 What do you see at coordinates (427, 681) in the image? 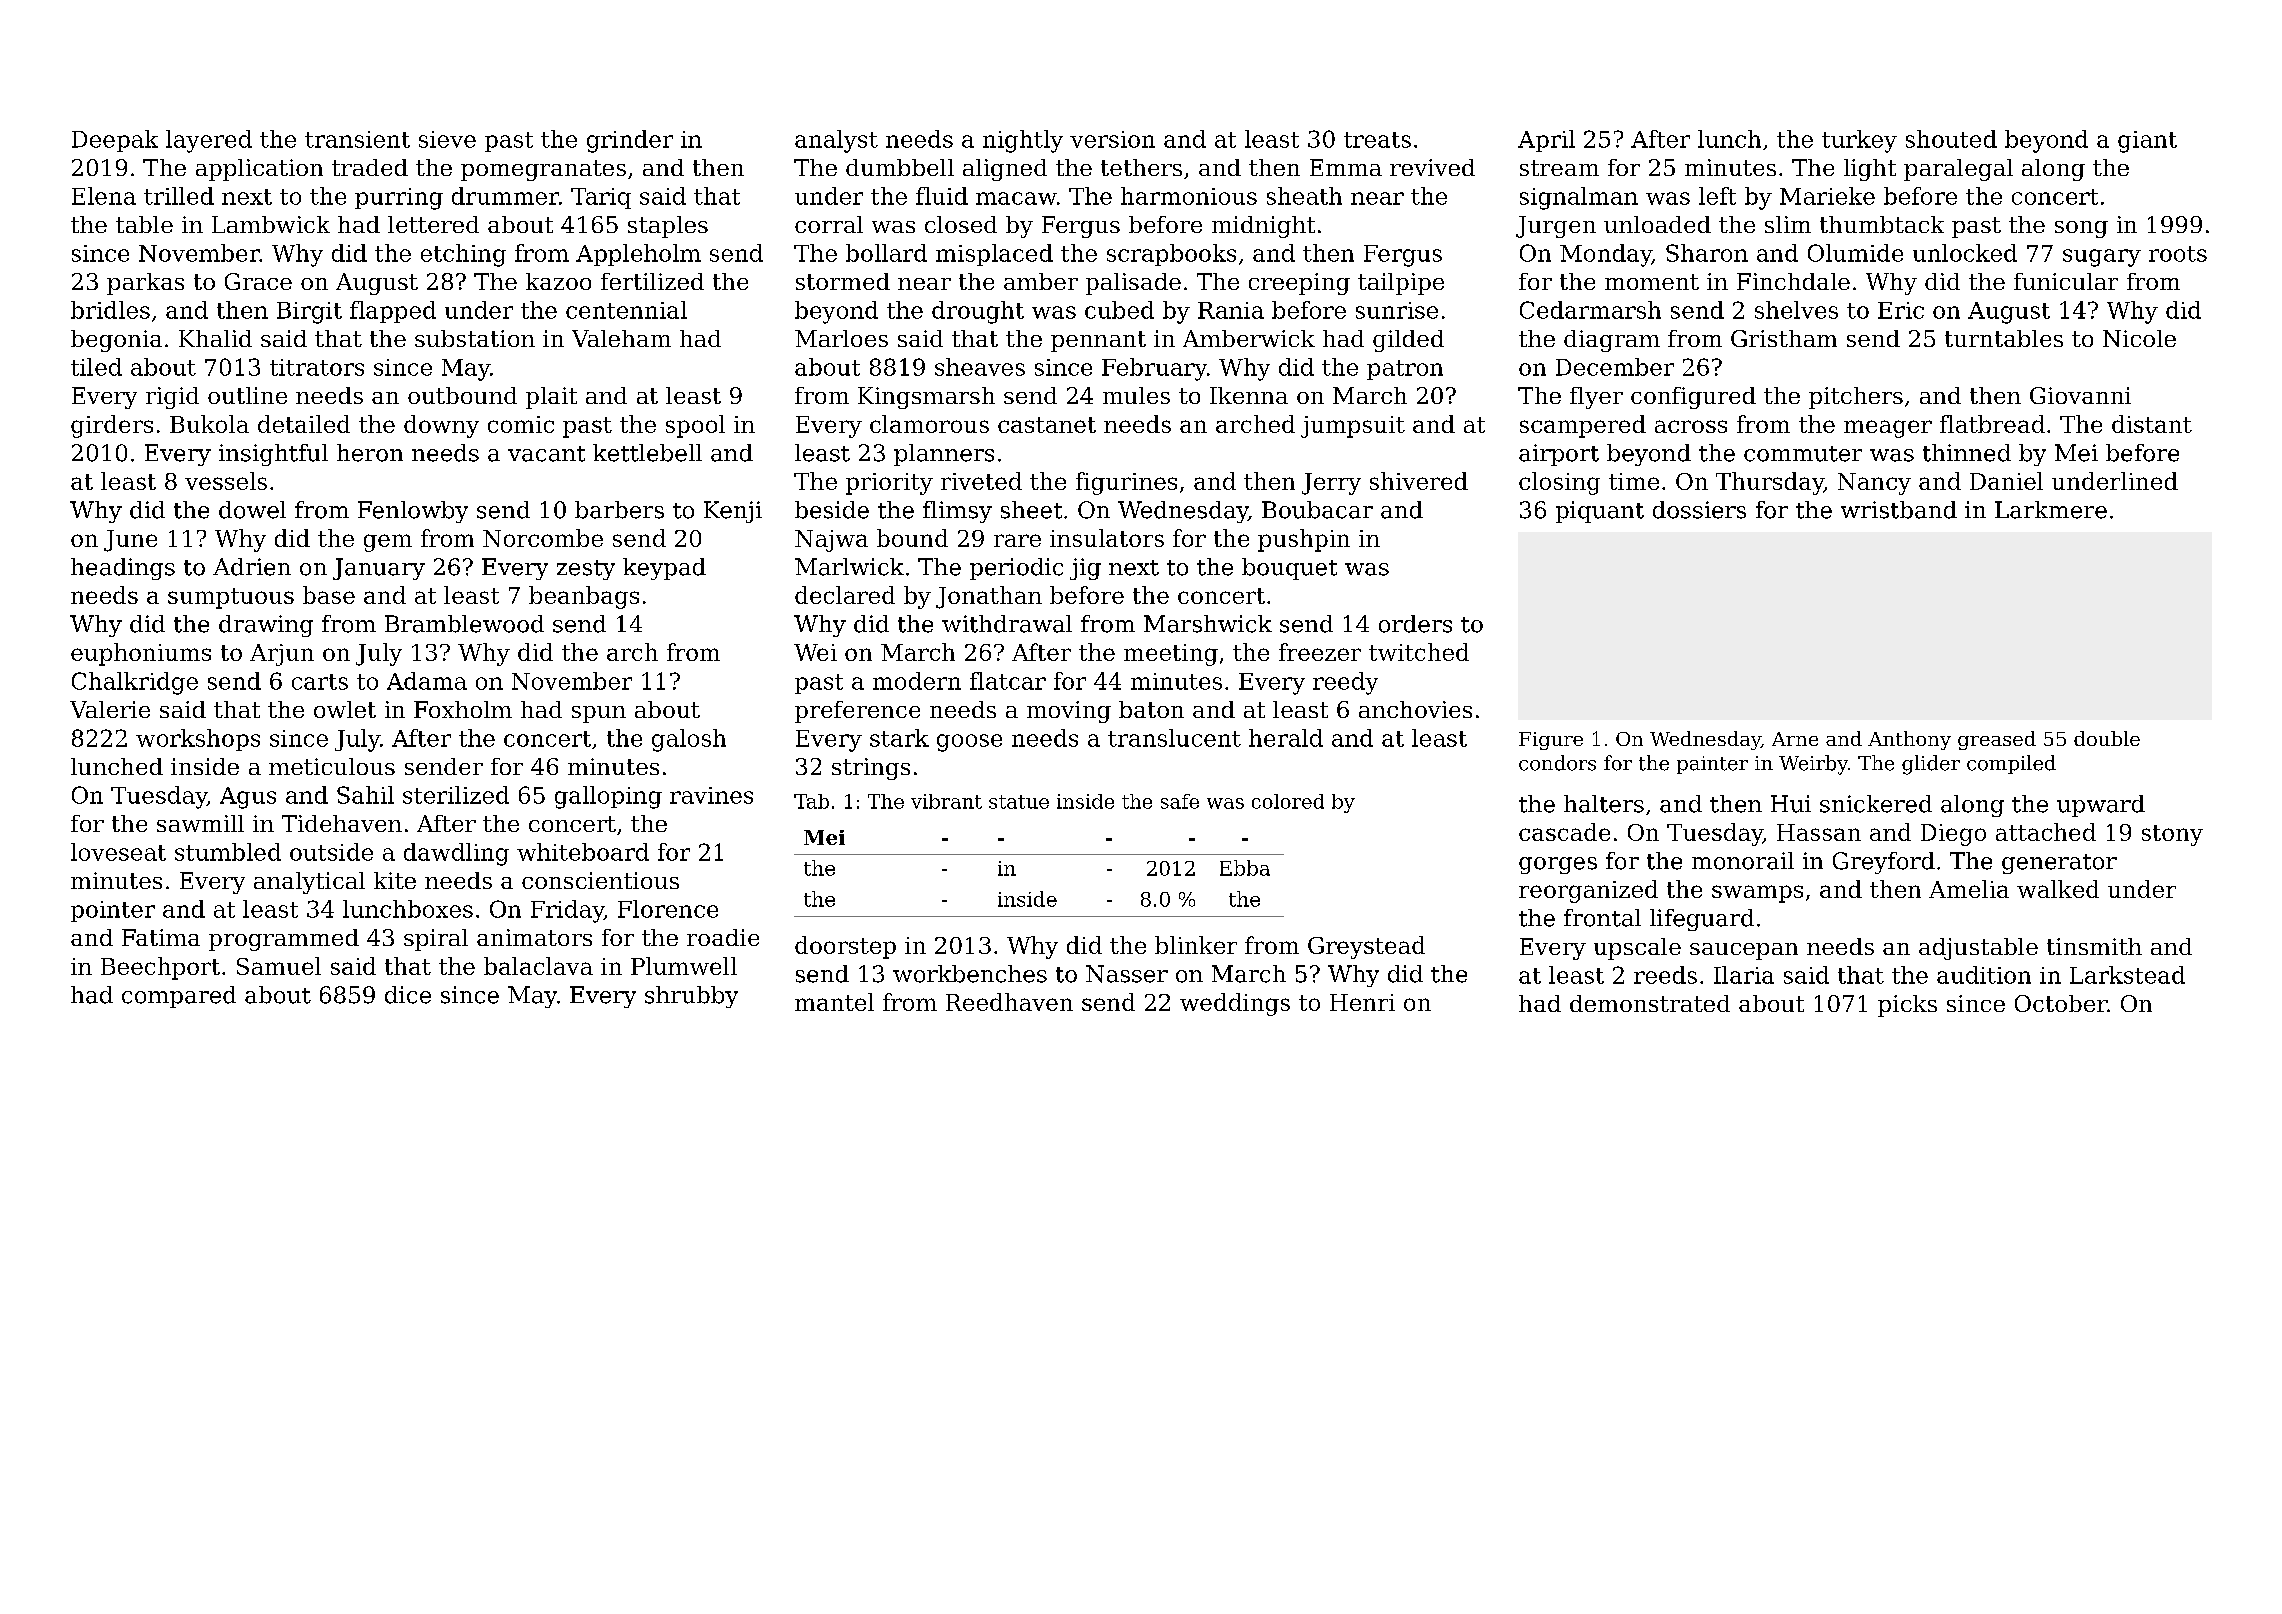
I see `Adama` at bounding box center [427, 681].
